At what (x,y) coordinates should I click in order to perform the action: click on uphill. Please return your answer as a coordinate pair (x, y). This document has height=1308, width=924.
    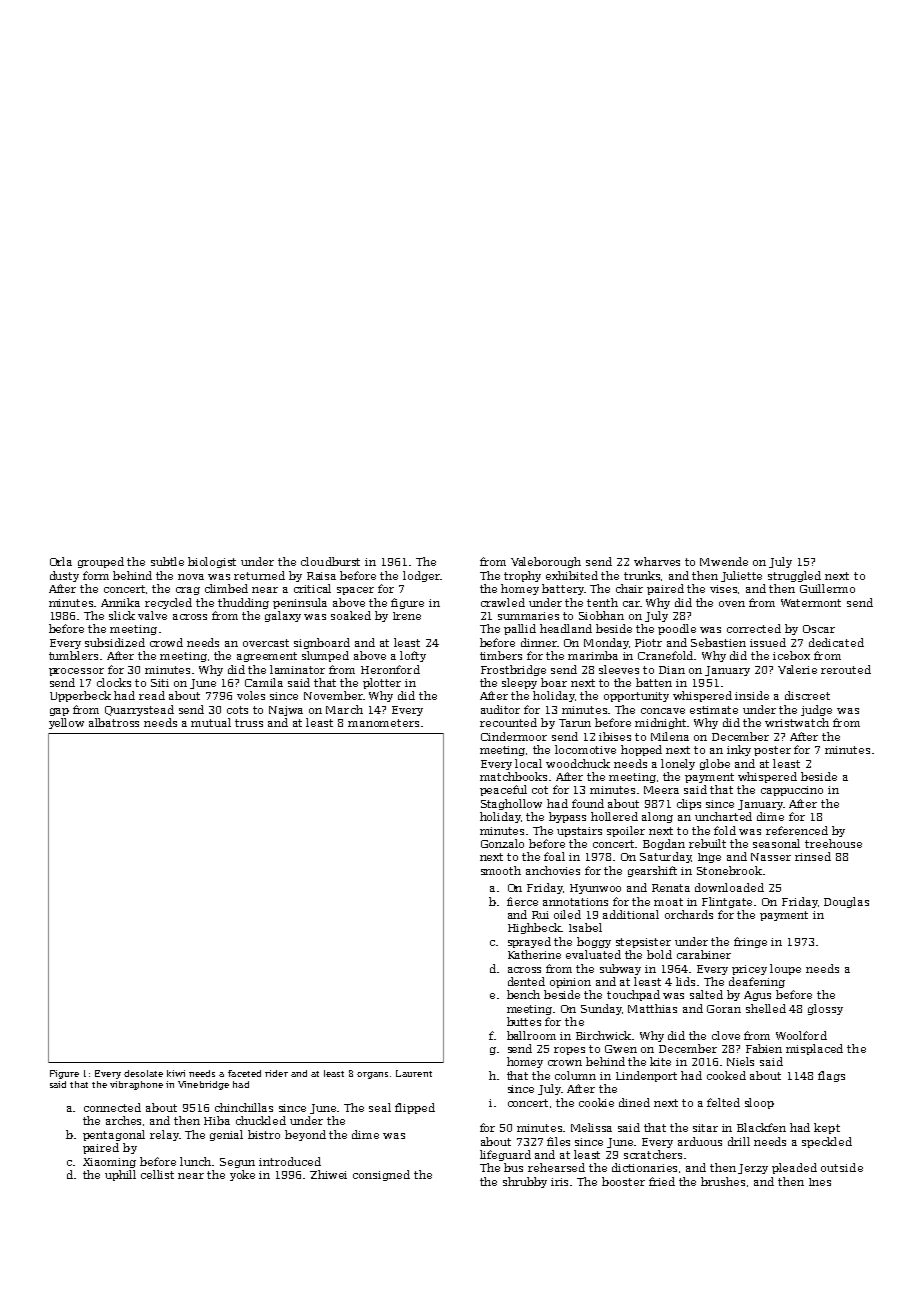
    Looking at the image, I should click on (120, 1175).
